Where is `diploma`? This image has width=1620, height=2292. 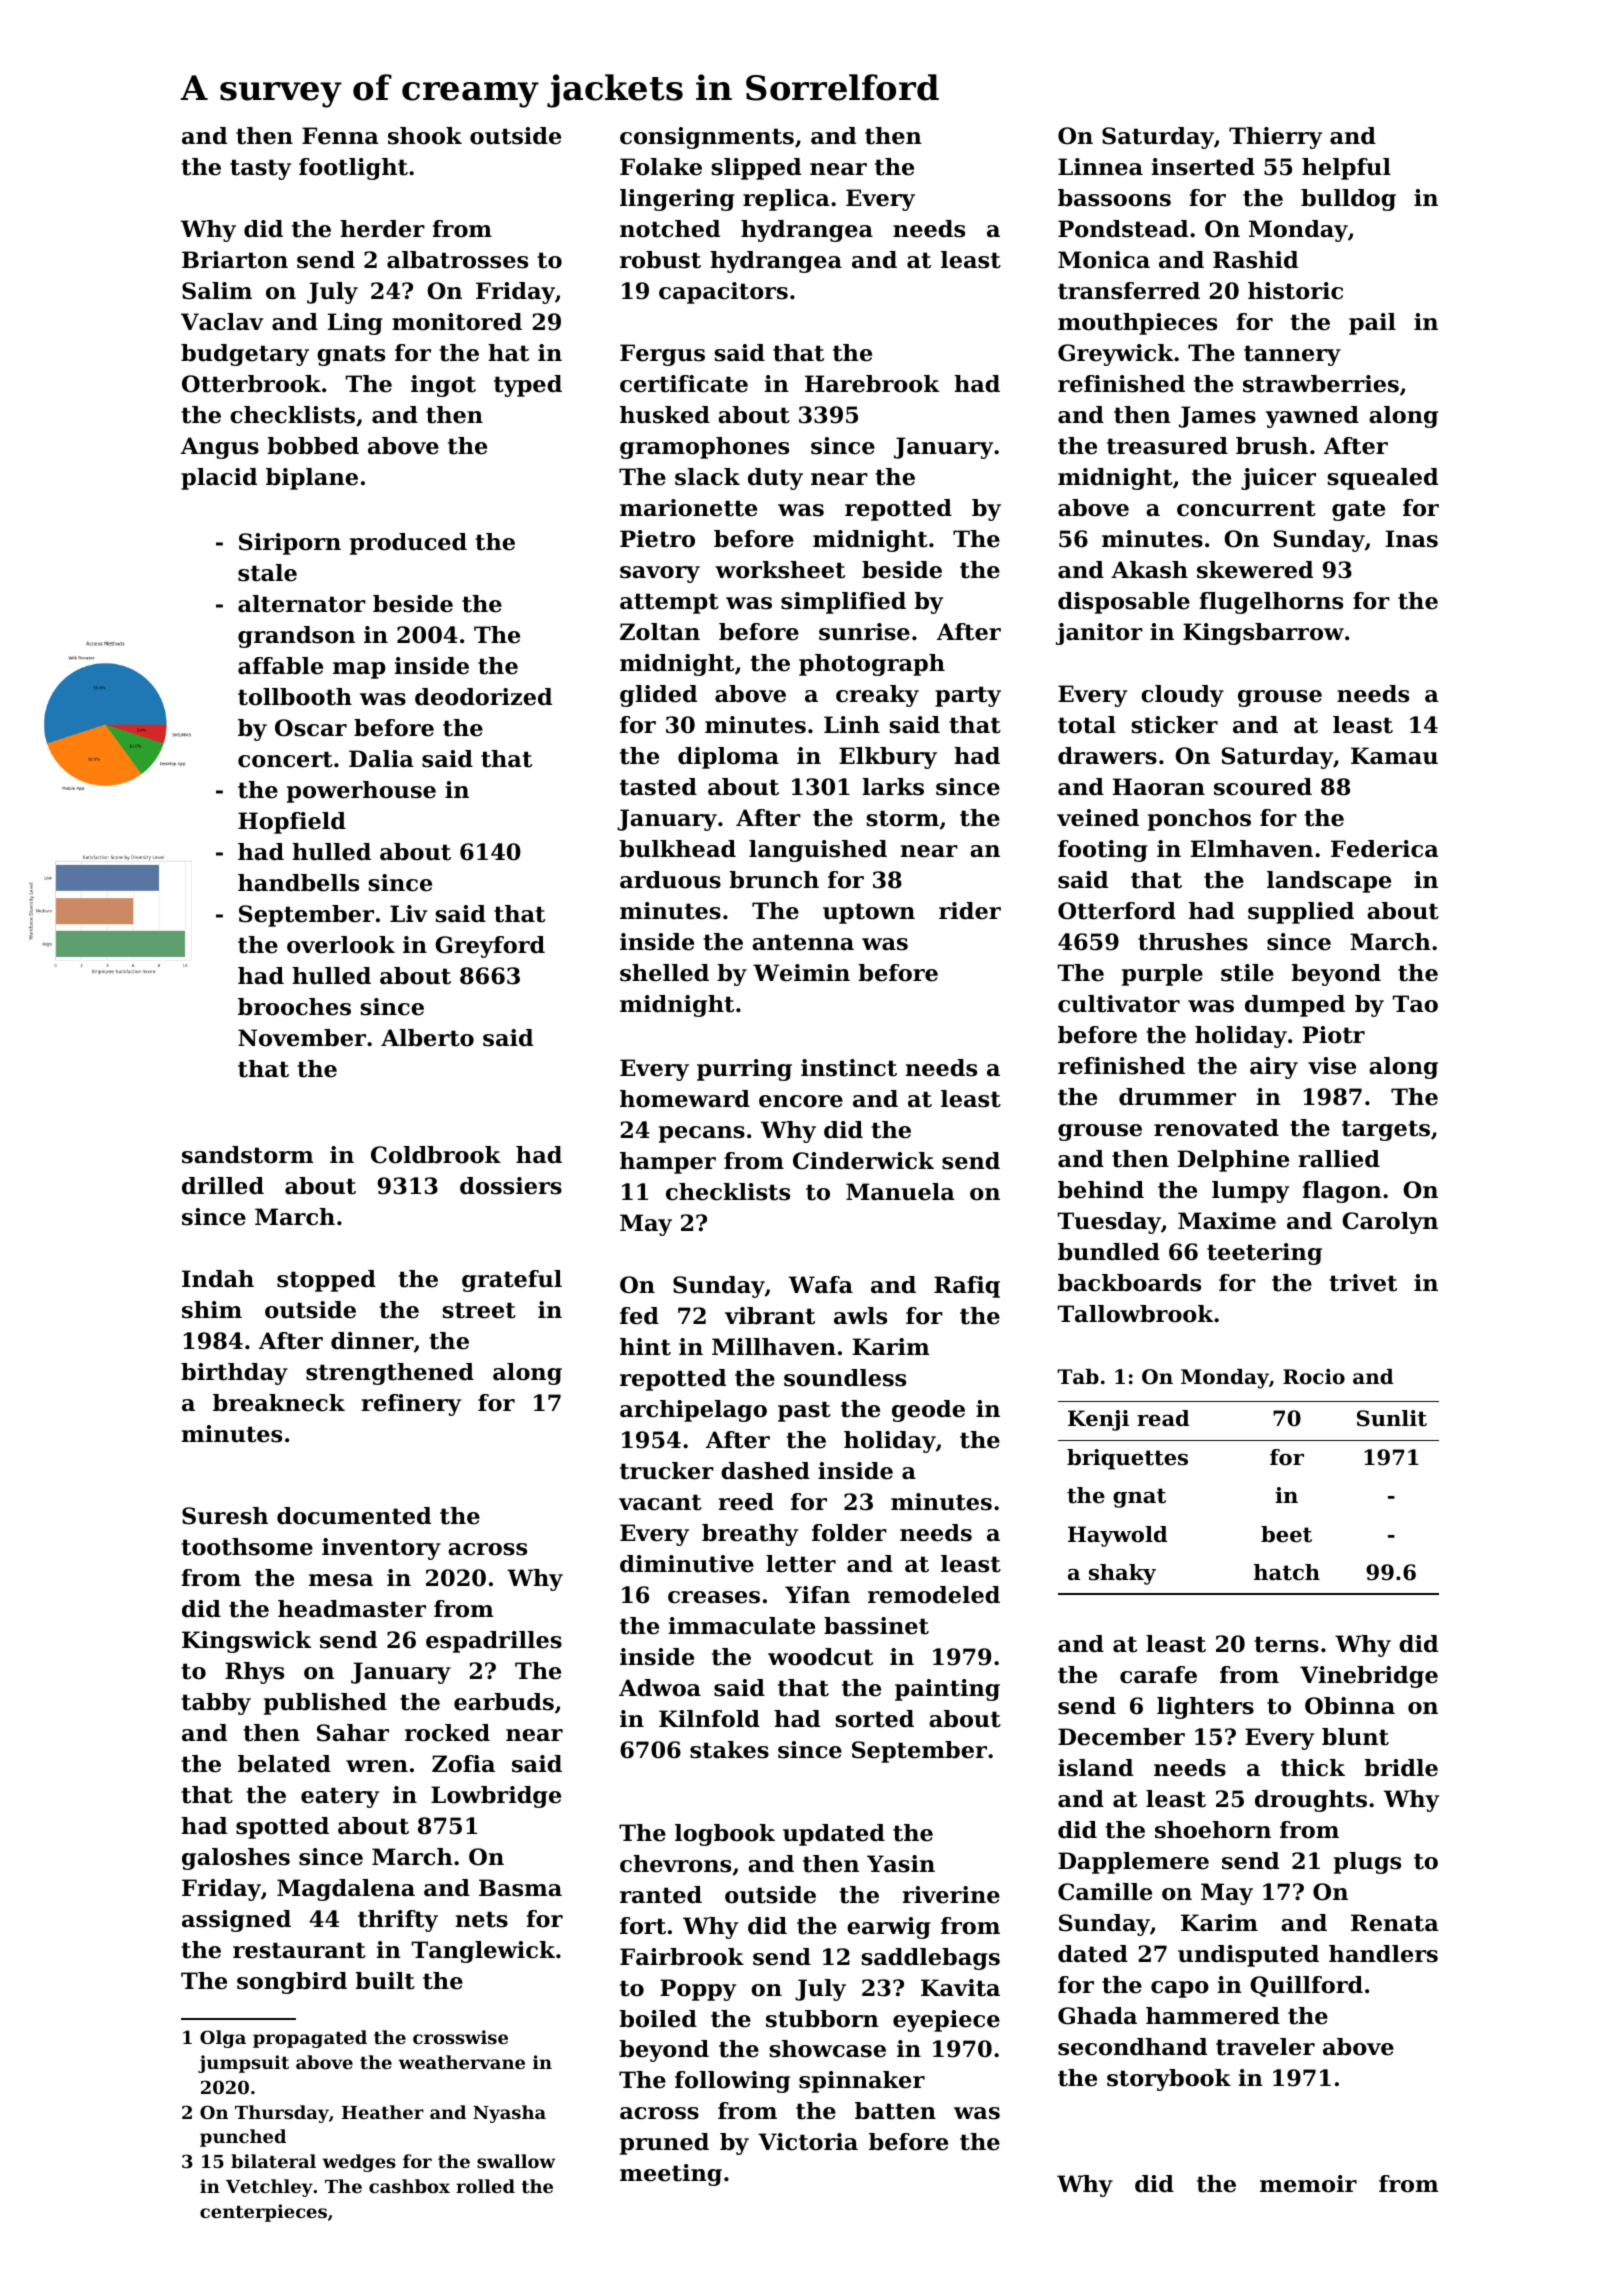
diploma is located at coordinates (728, 758).
